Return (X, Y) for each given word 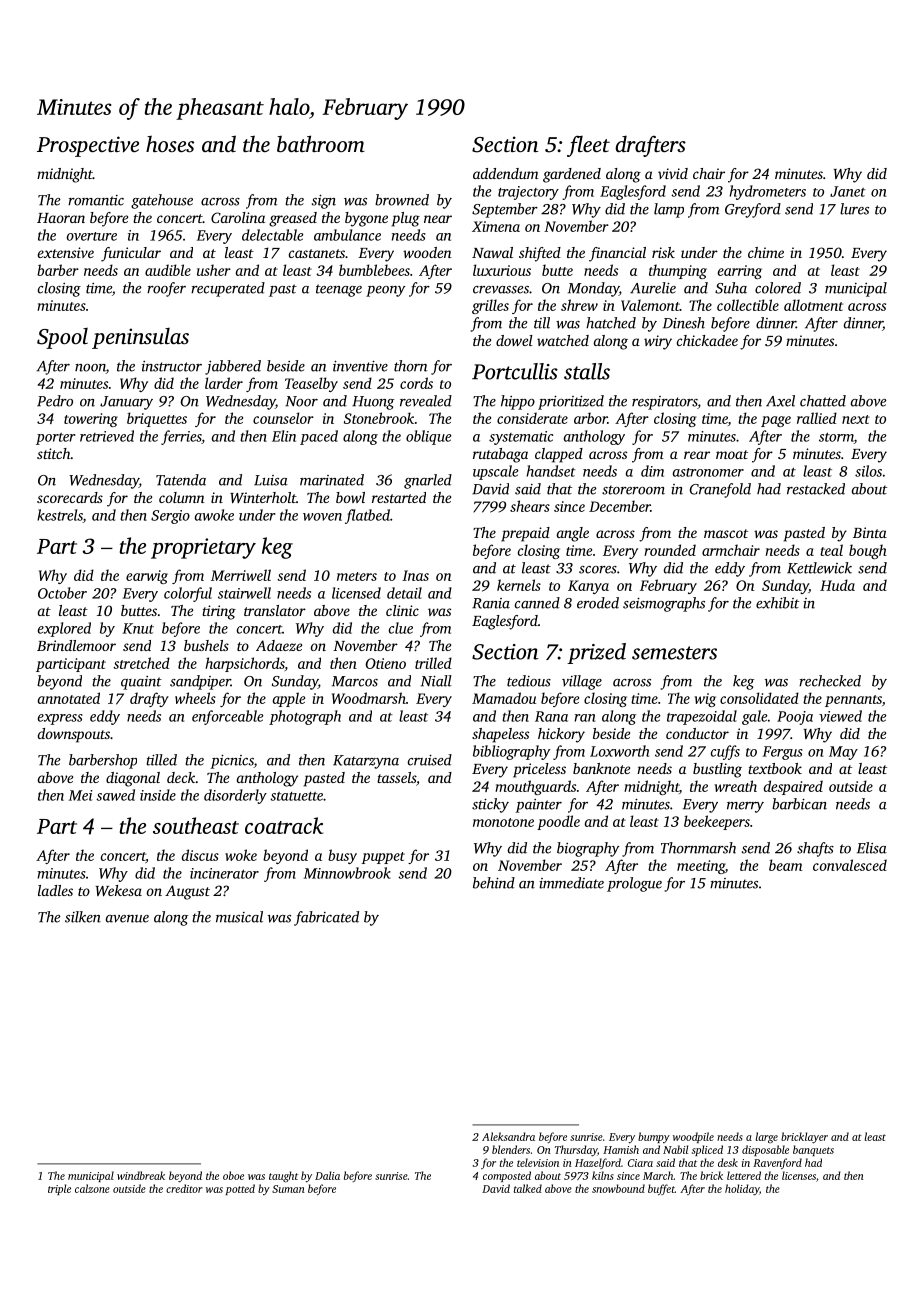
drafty (149, 699)
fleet (588, 146)
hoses (170, 144)
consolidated (759, 698)
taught (283, 1177)
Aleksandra (508, 1136)
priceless (539, 770)
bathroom (321, 143)
